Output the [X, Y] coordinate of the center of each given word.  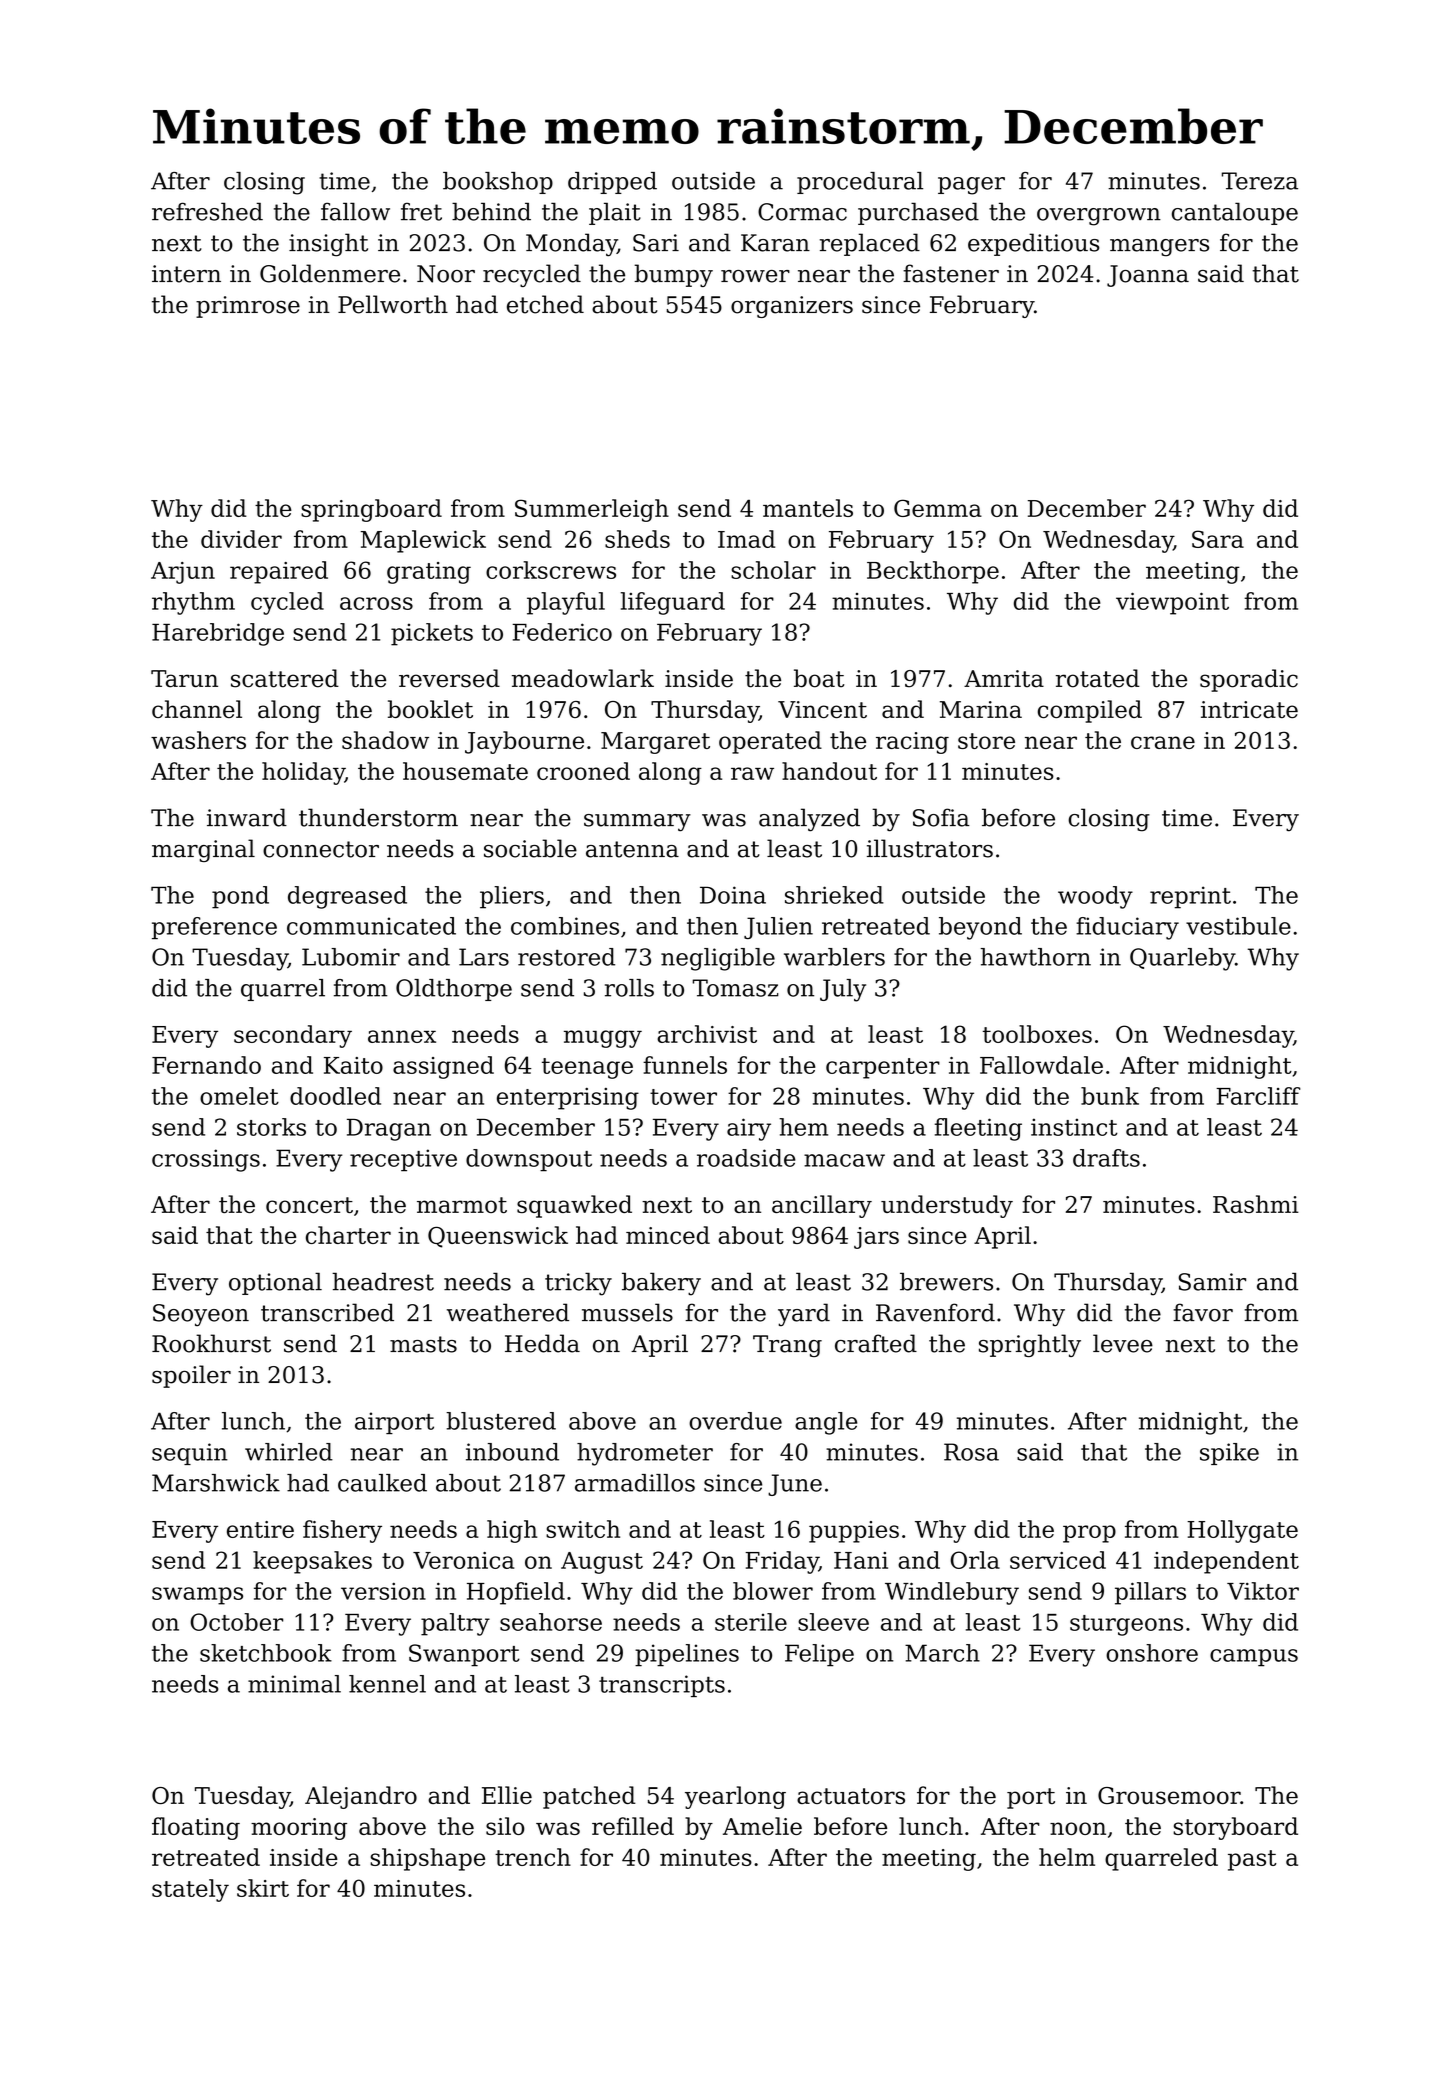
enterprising [568, 1099]
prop [1089, 1534]
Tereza [1260, 181]
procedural [860, 183]
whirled [289, 1452]
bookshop [498, 183]
